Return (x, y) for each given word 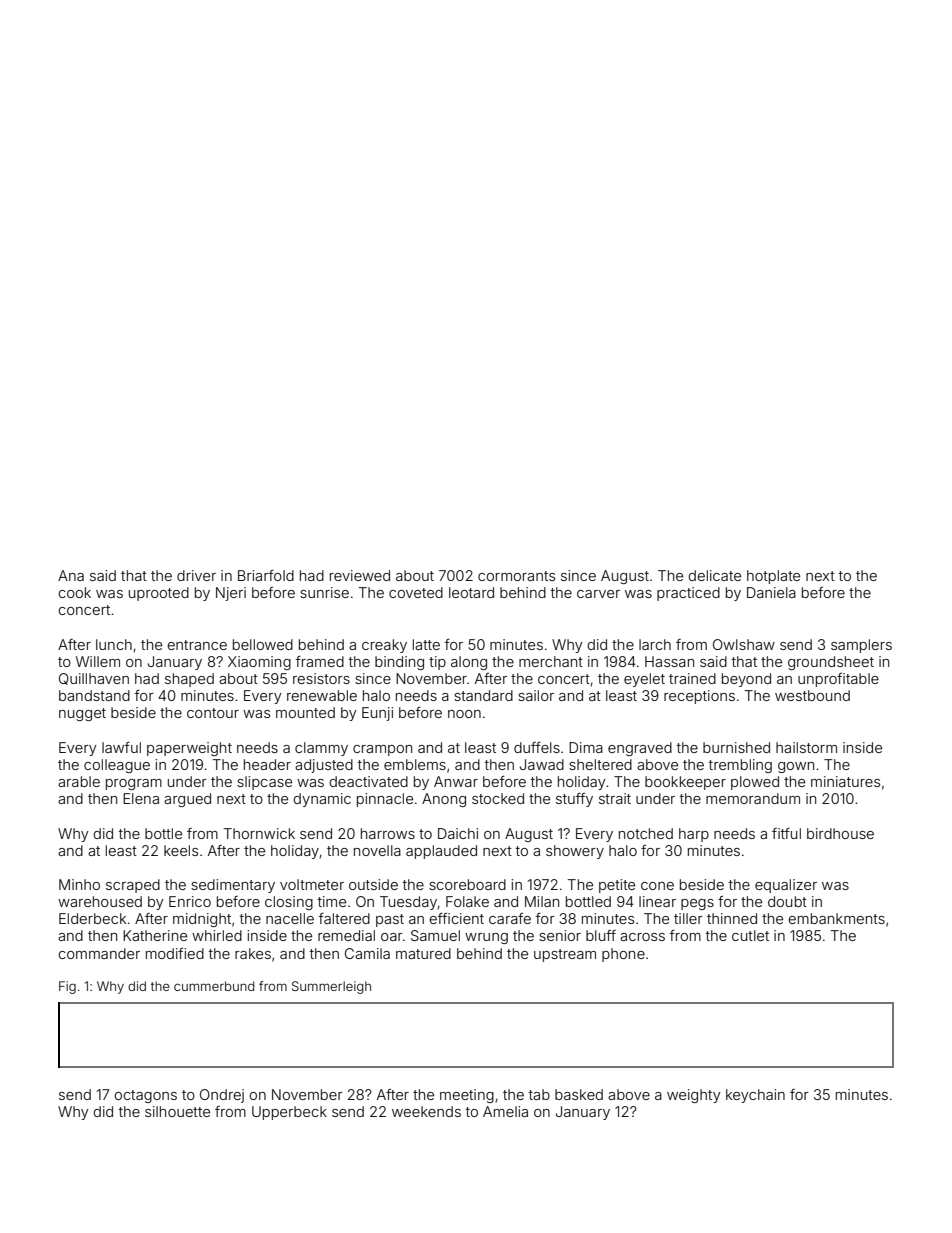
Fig (67, 987)
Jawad (542, 764)
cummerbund (214, 986)
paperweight (189, 749)
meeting (467, 1096)
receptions (699, 697)
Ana (71, 575)
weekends (426, 1111)
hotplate (773, 577)
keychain (755, 1096)
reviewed (360, 575)
